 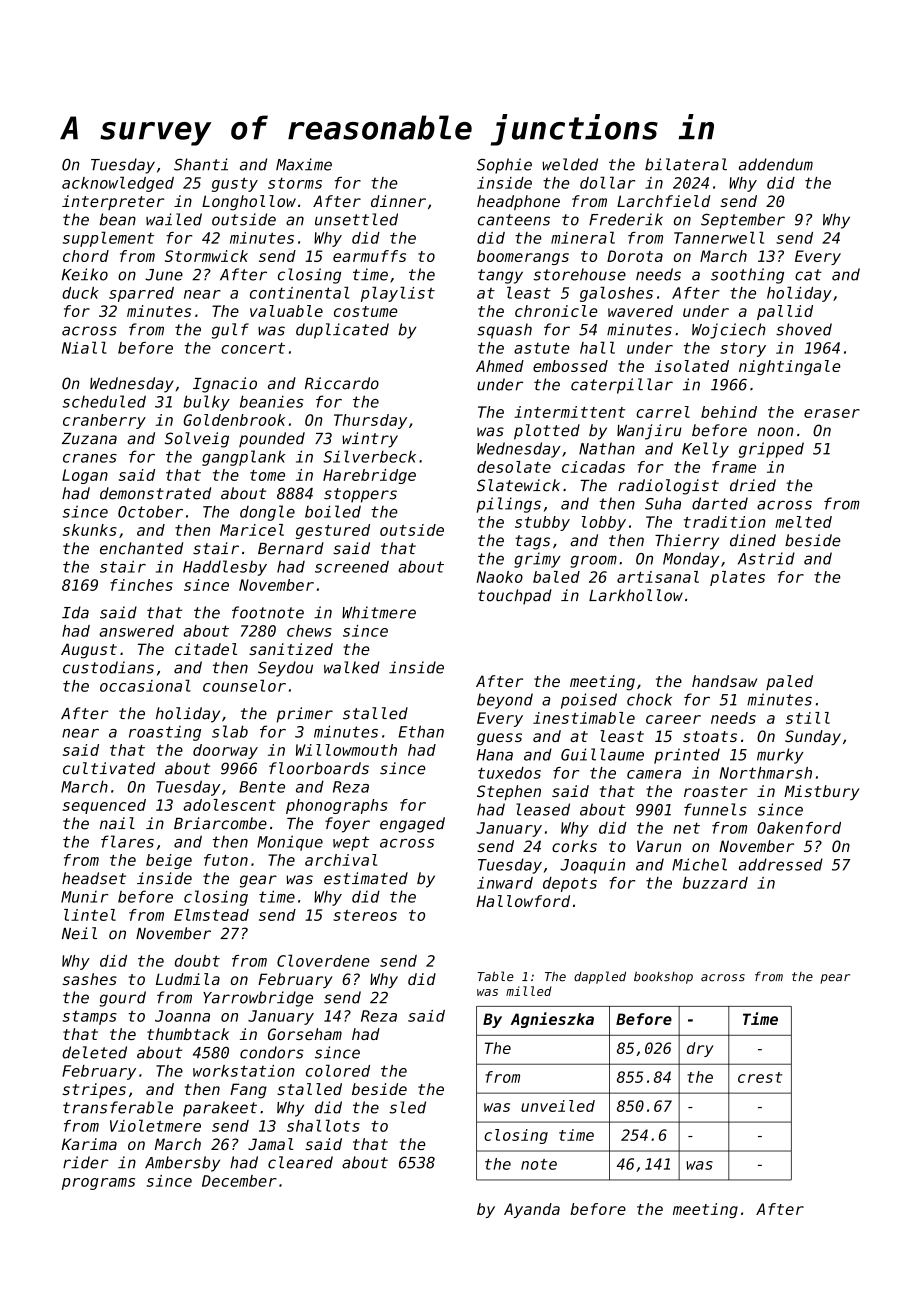 What do you see at coordinates (570, 366) in the screenshot?
I see `embossed` at bounding box center [570, 366].
